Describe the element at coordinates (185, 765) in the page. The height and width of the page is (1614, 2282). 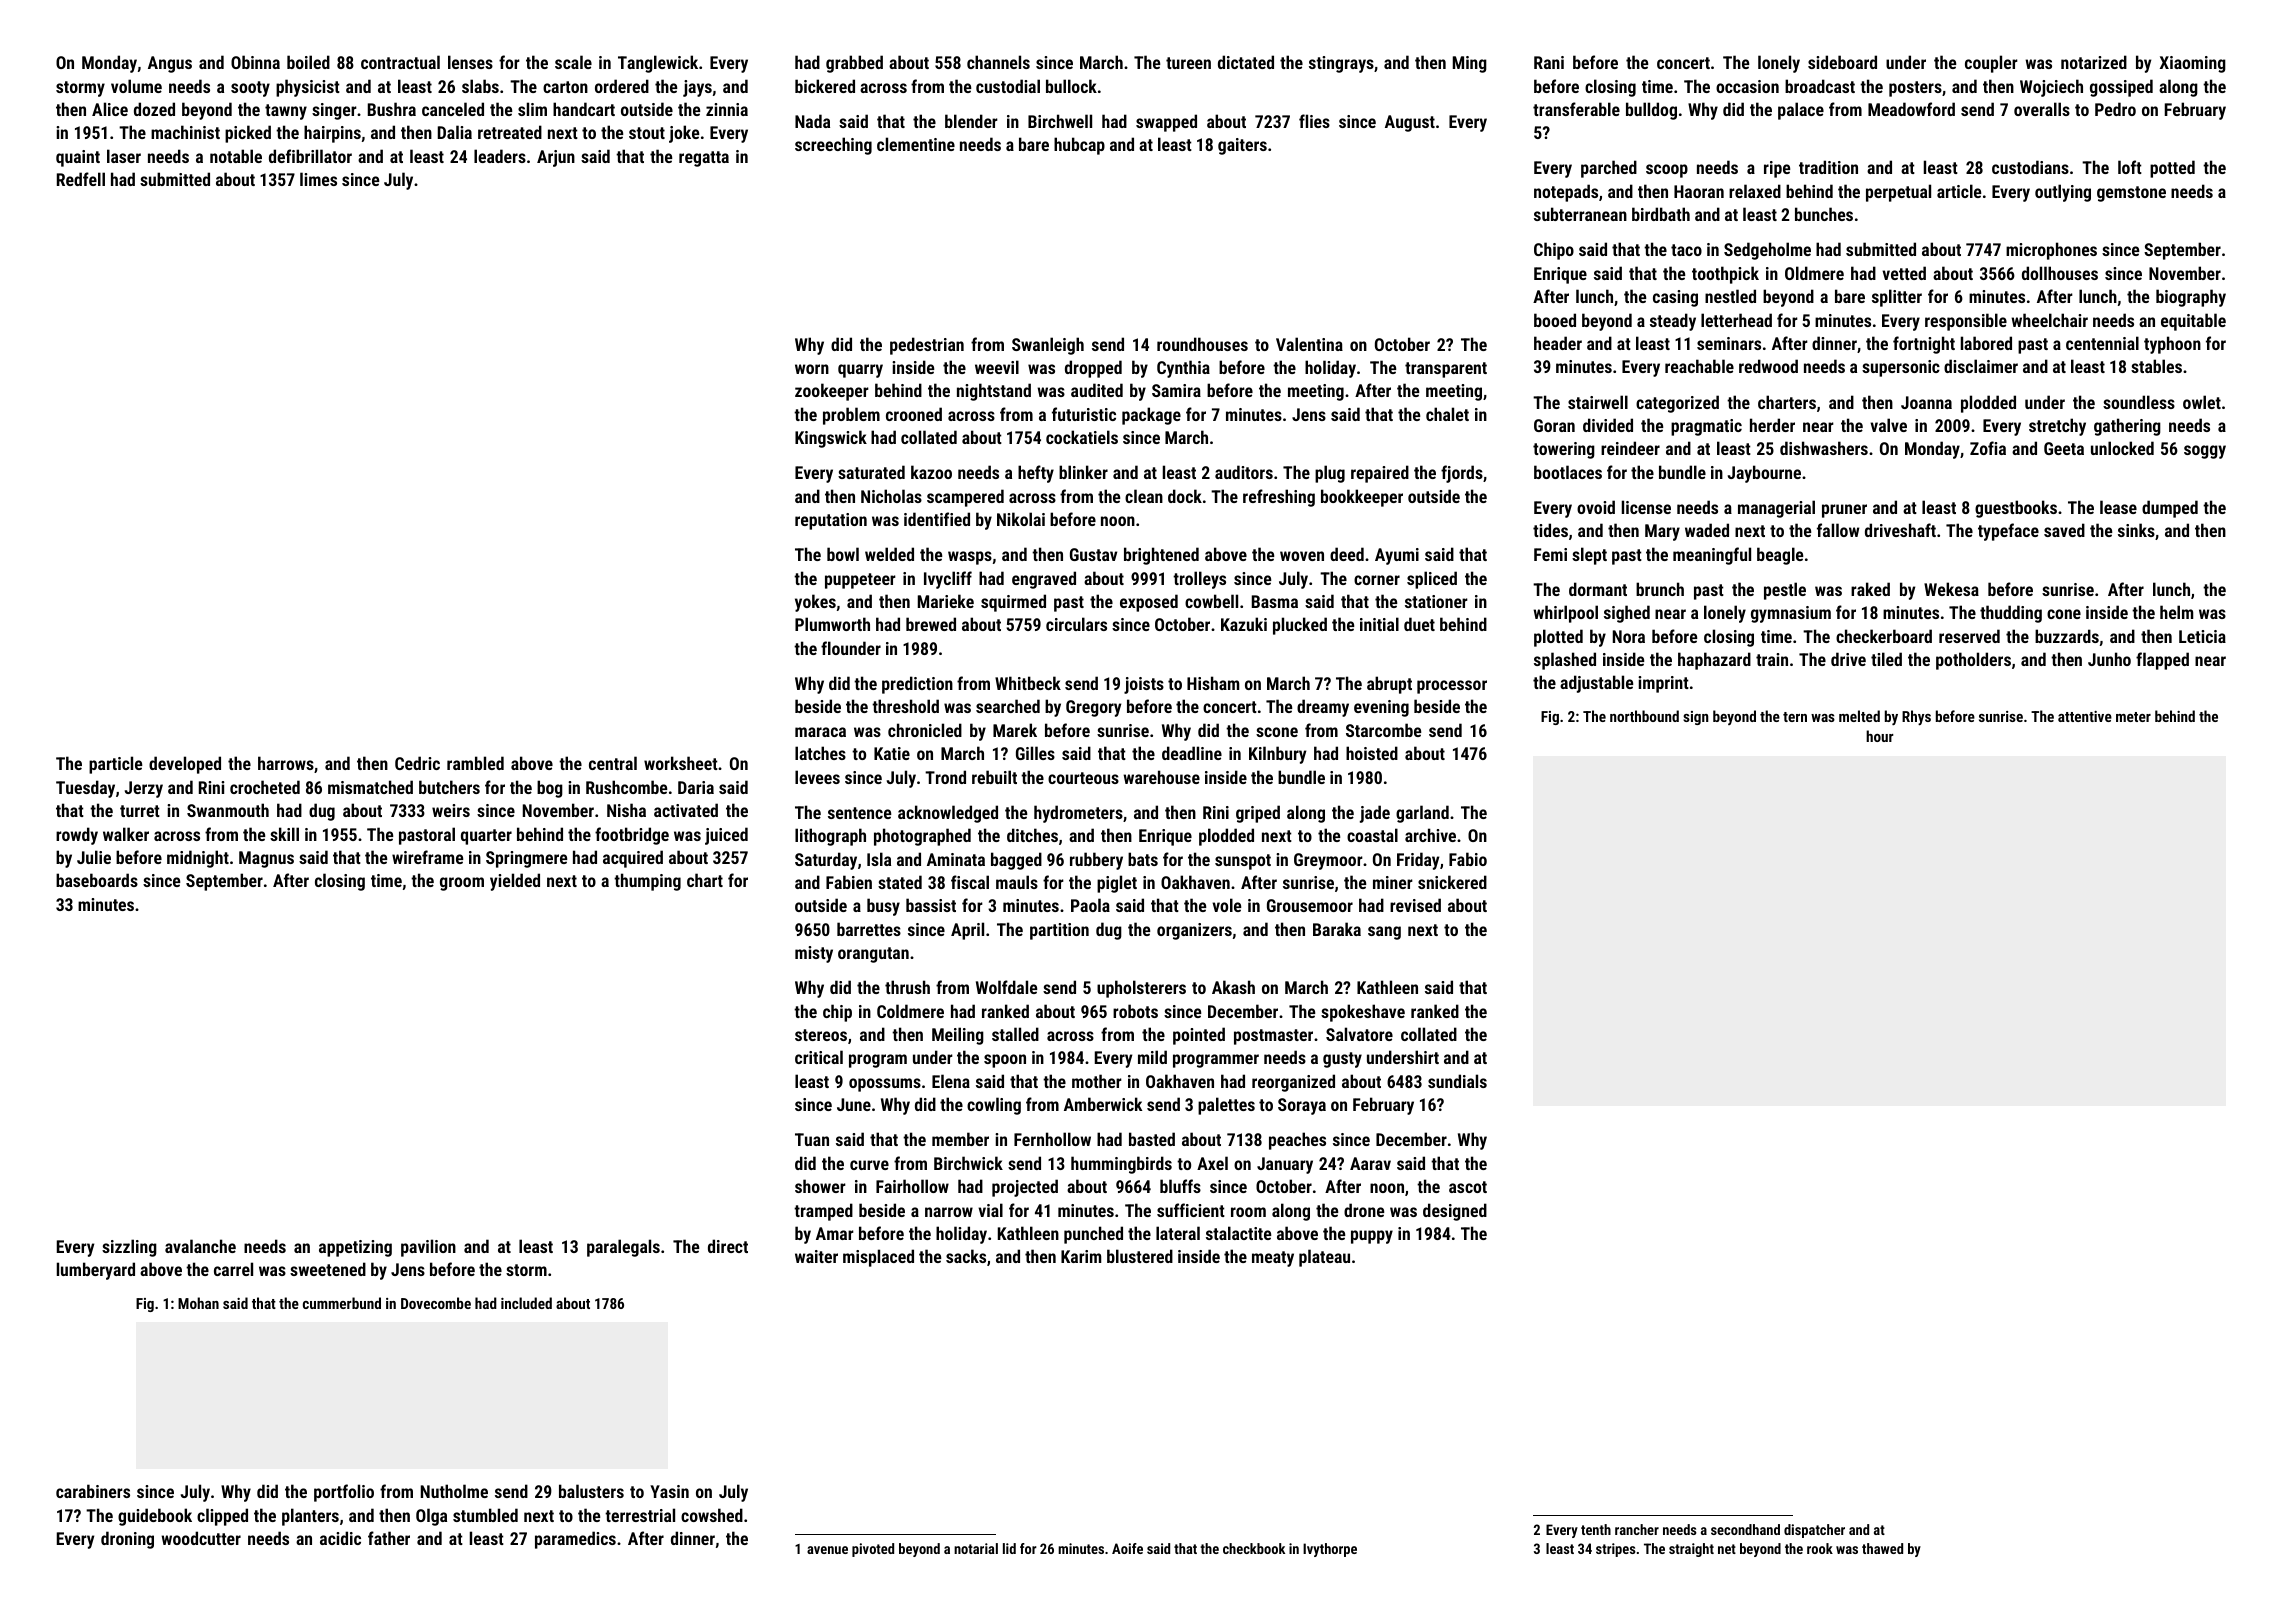
I see `developed` at that location.
